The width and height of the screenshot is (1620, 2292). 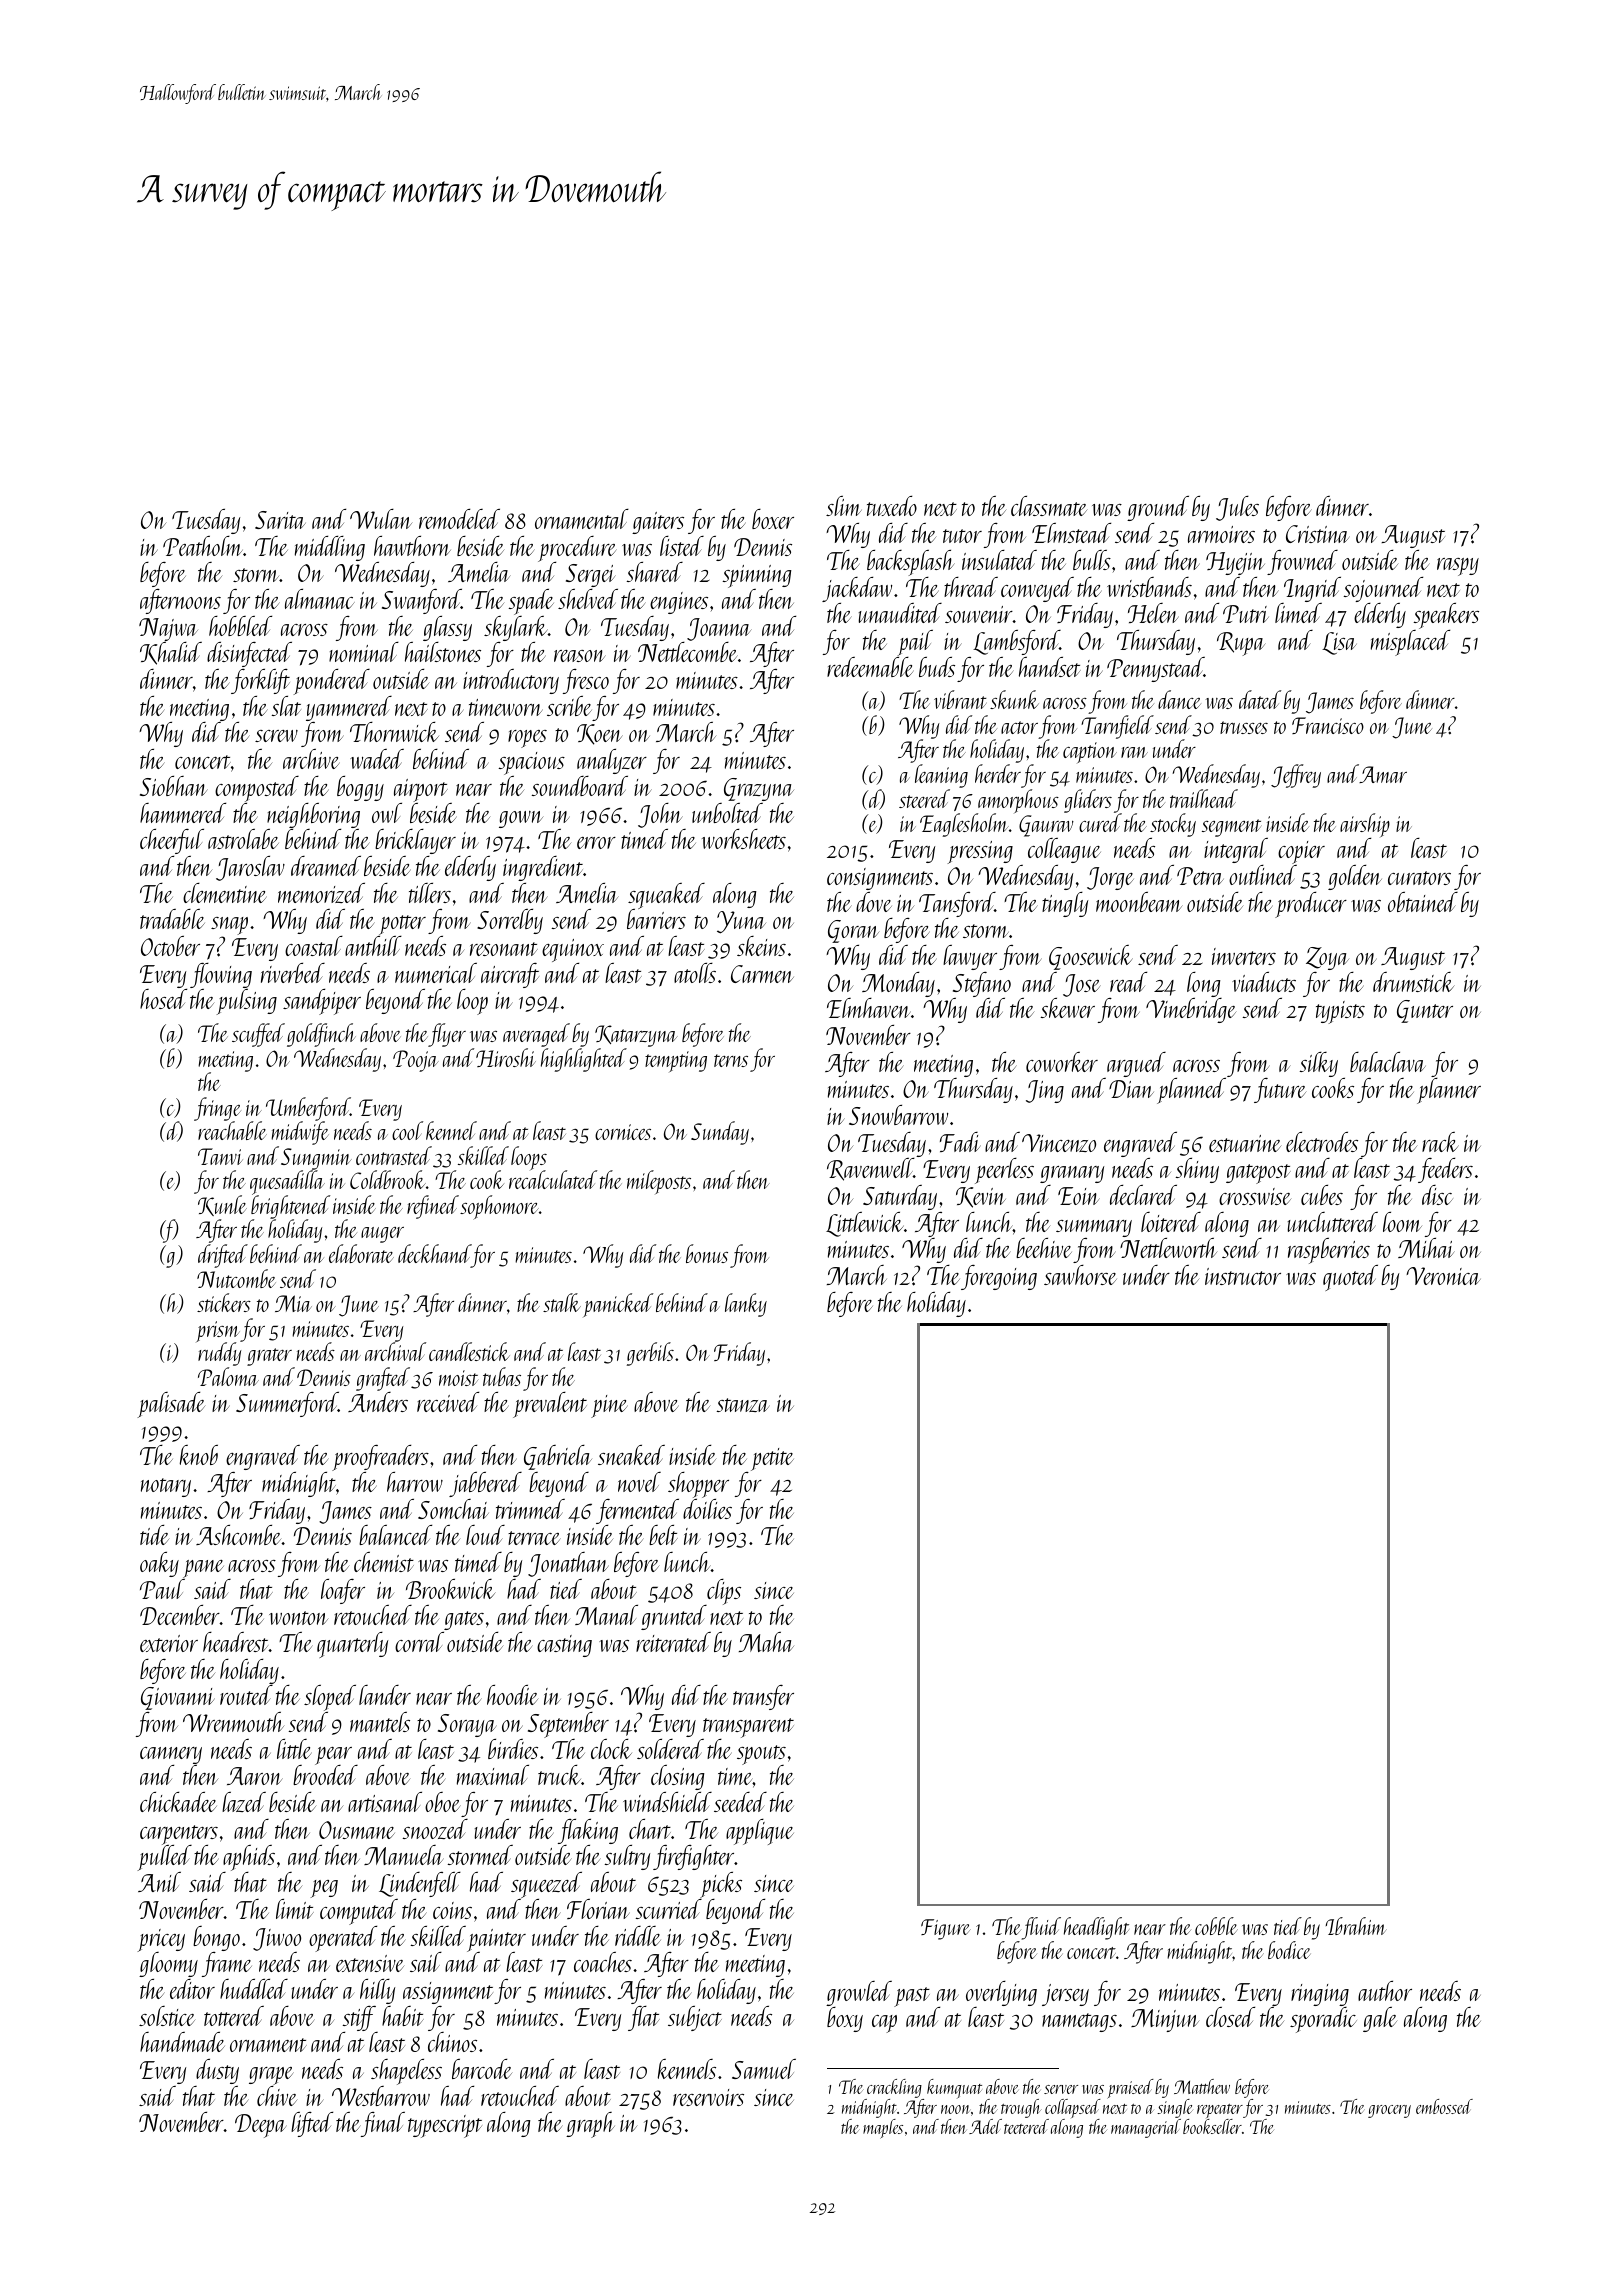 What do you see at coordinates (447, 1035) in the screenshot?
I see `flyer` at bounding box center [447, 1035].
